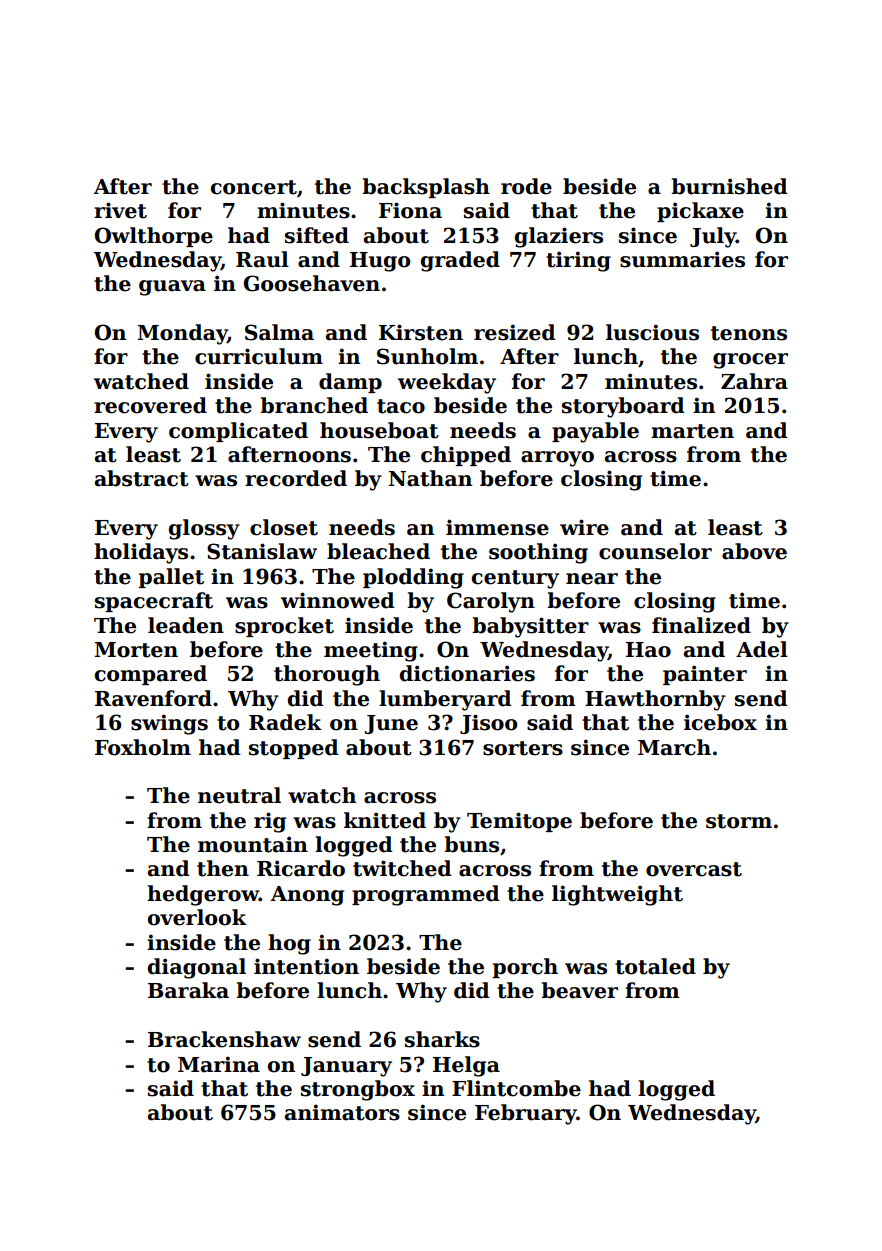  Describe the element at coordinates (754, 551) in the screenshot. I see `above` at that location.
